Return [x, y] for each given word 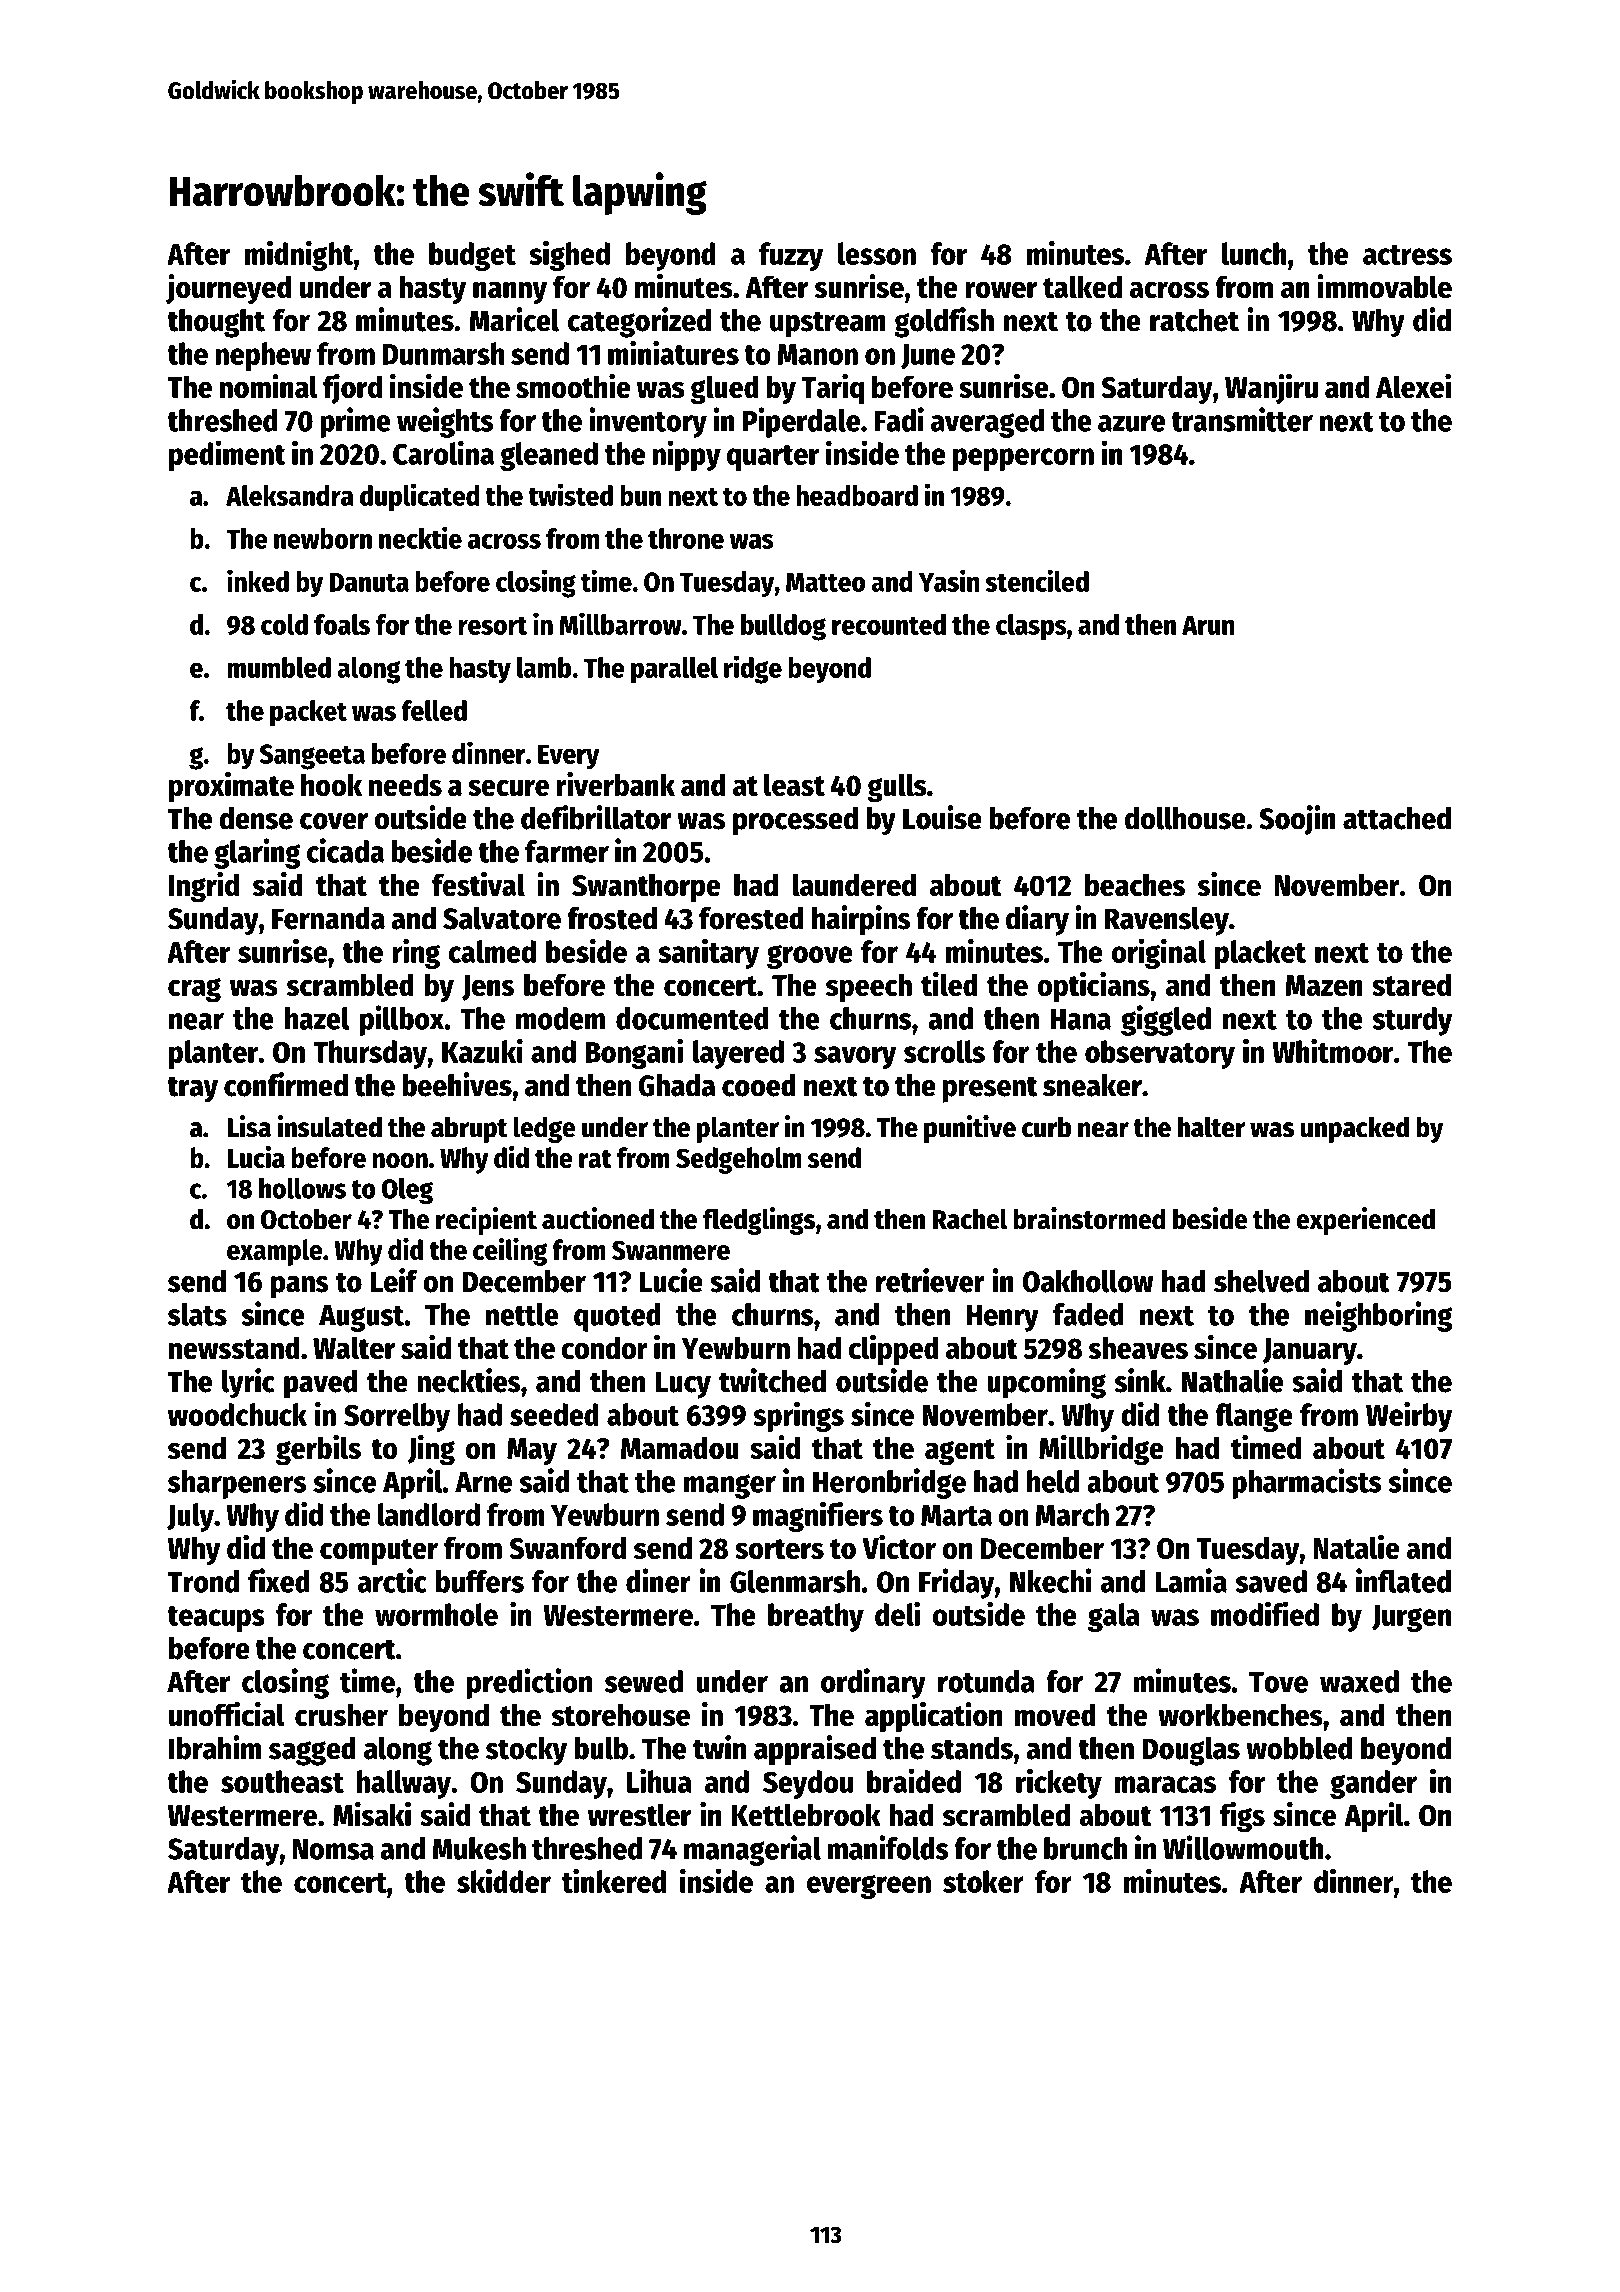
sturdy [1412, 1021]
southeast [282, 1781]
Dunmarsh [443, 353]
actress [1407, 255]
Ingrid [204, 887]
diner [658, 1580]
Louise [942, 817]
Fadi [899, 419]
